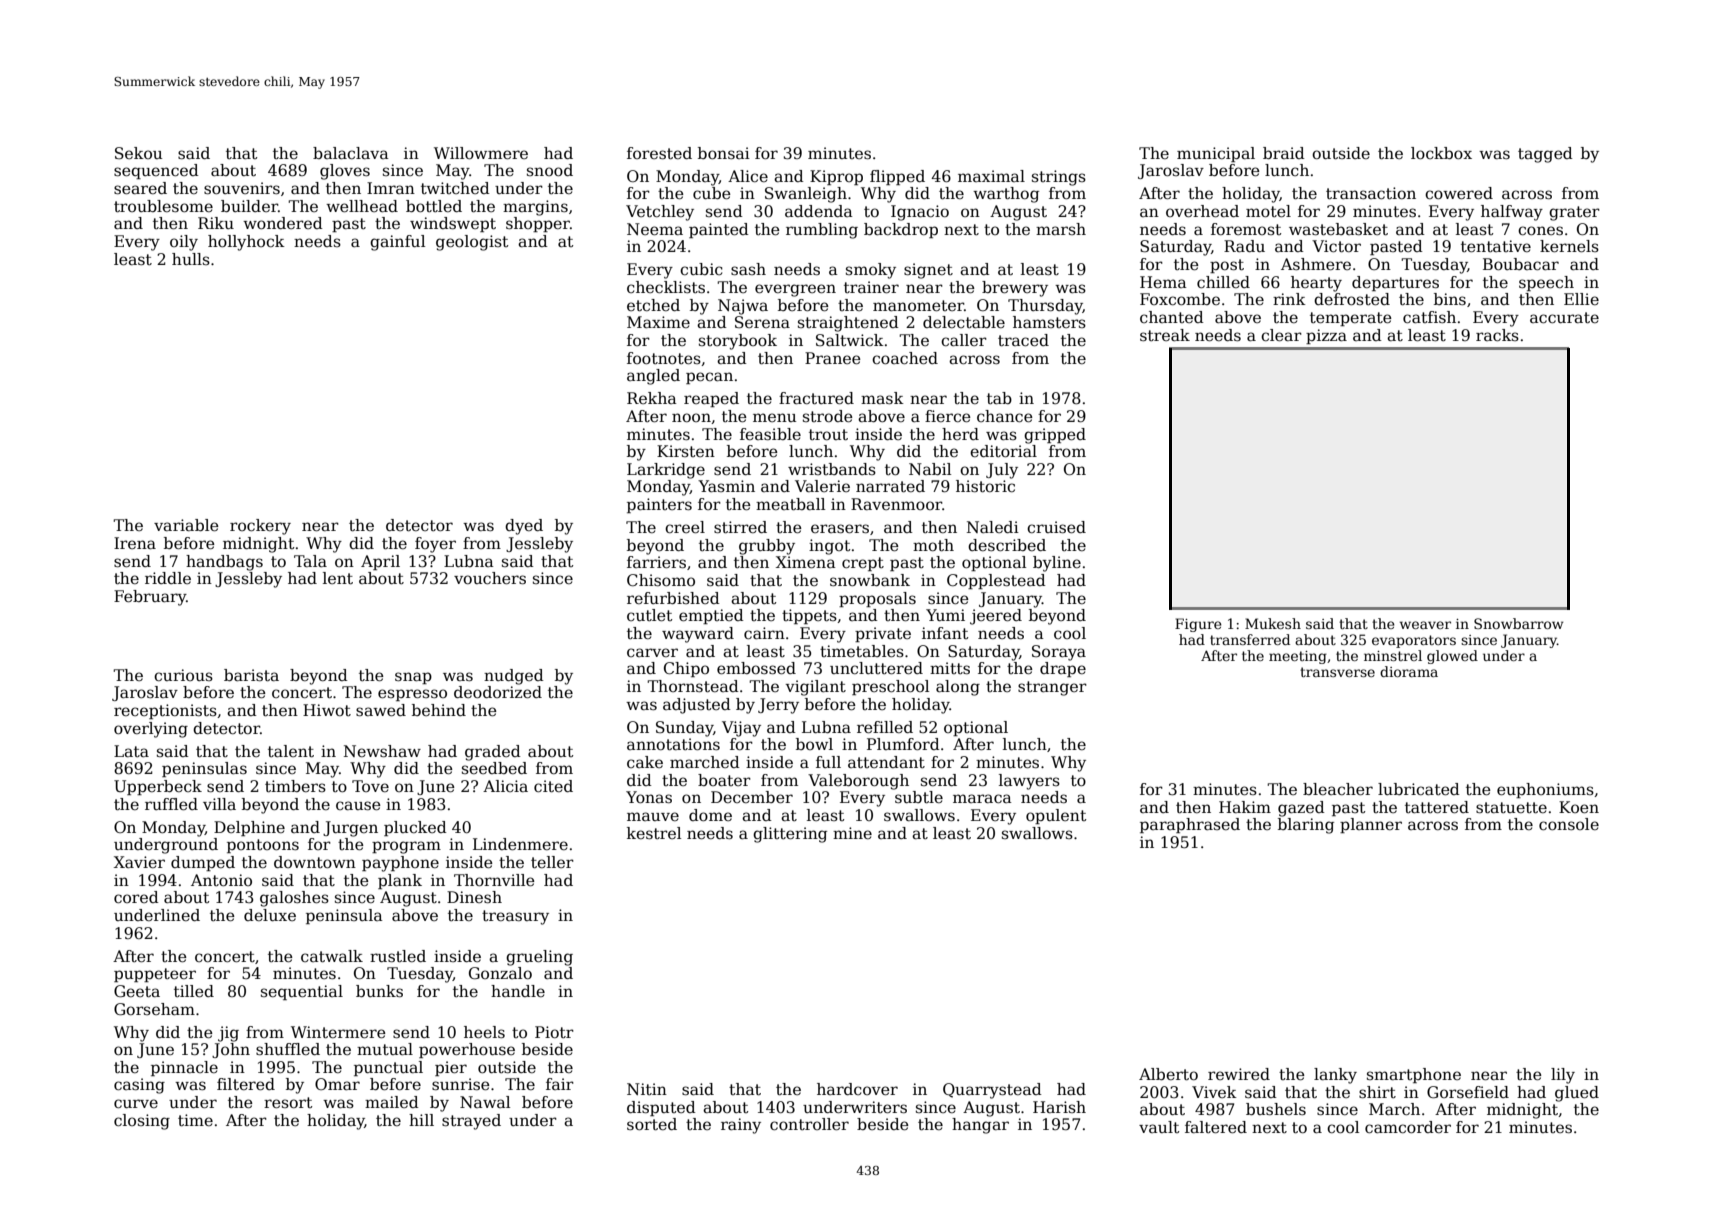 This screenshot has height=1211, width=1713. What do you see at coordinates (724, 153) in the screenshot?
I see `bonsai` at bounding box center [724, 153].
